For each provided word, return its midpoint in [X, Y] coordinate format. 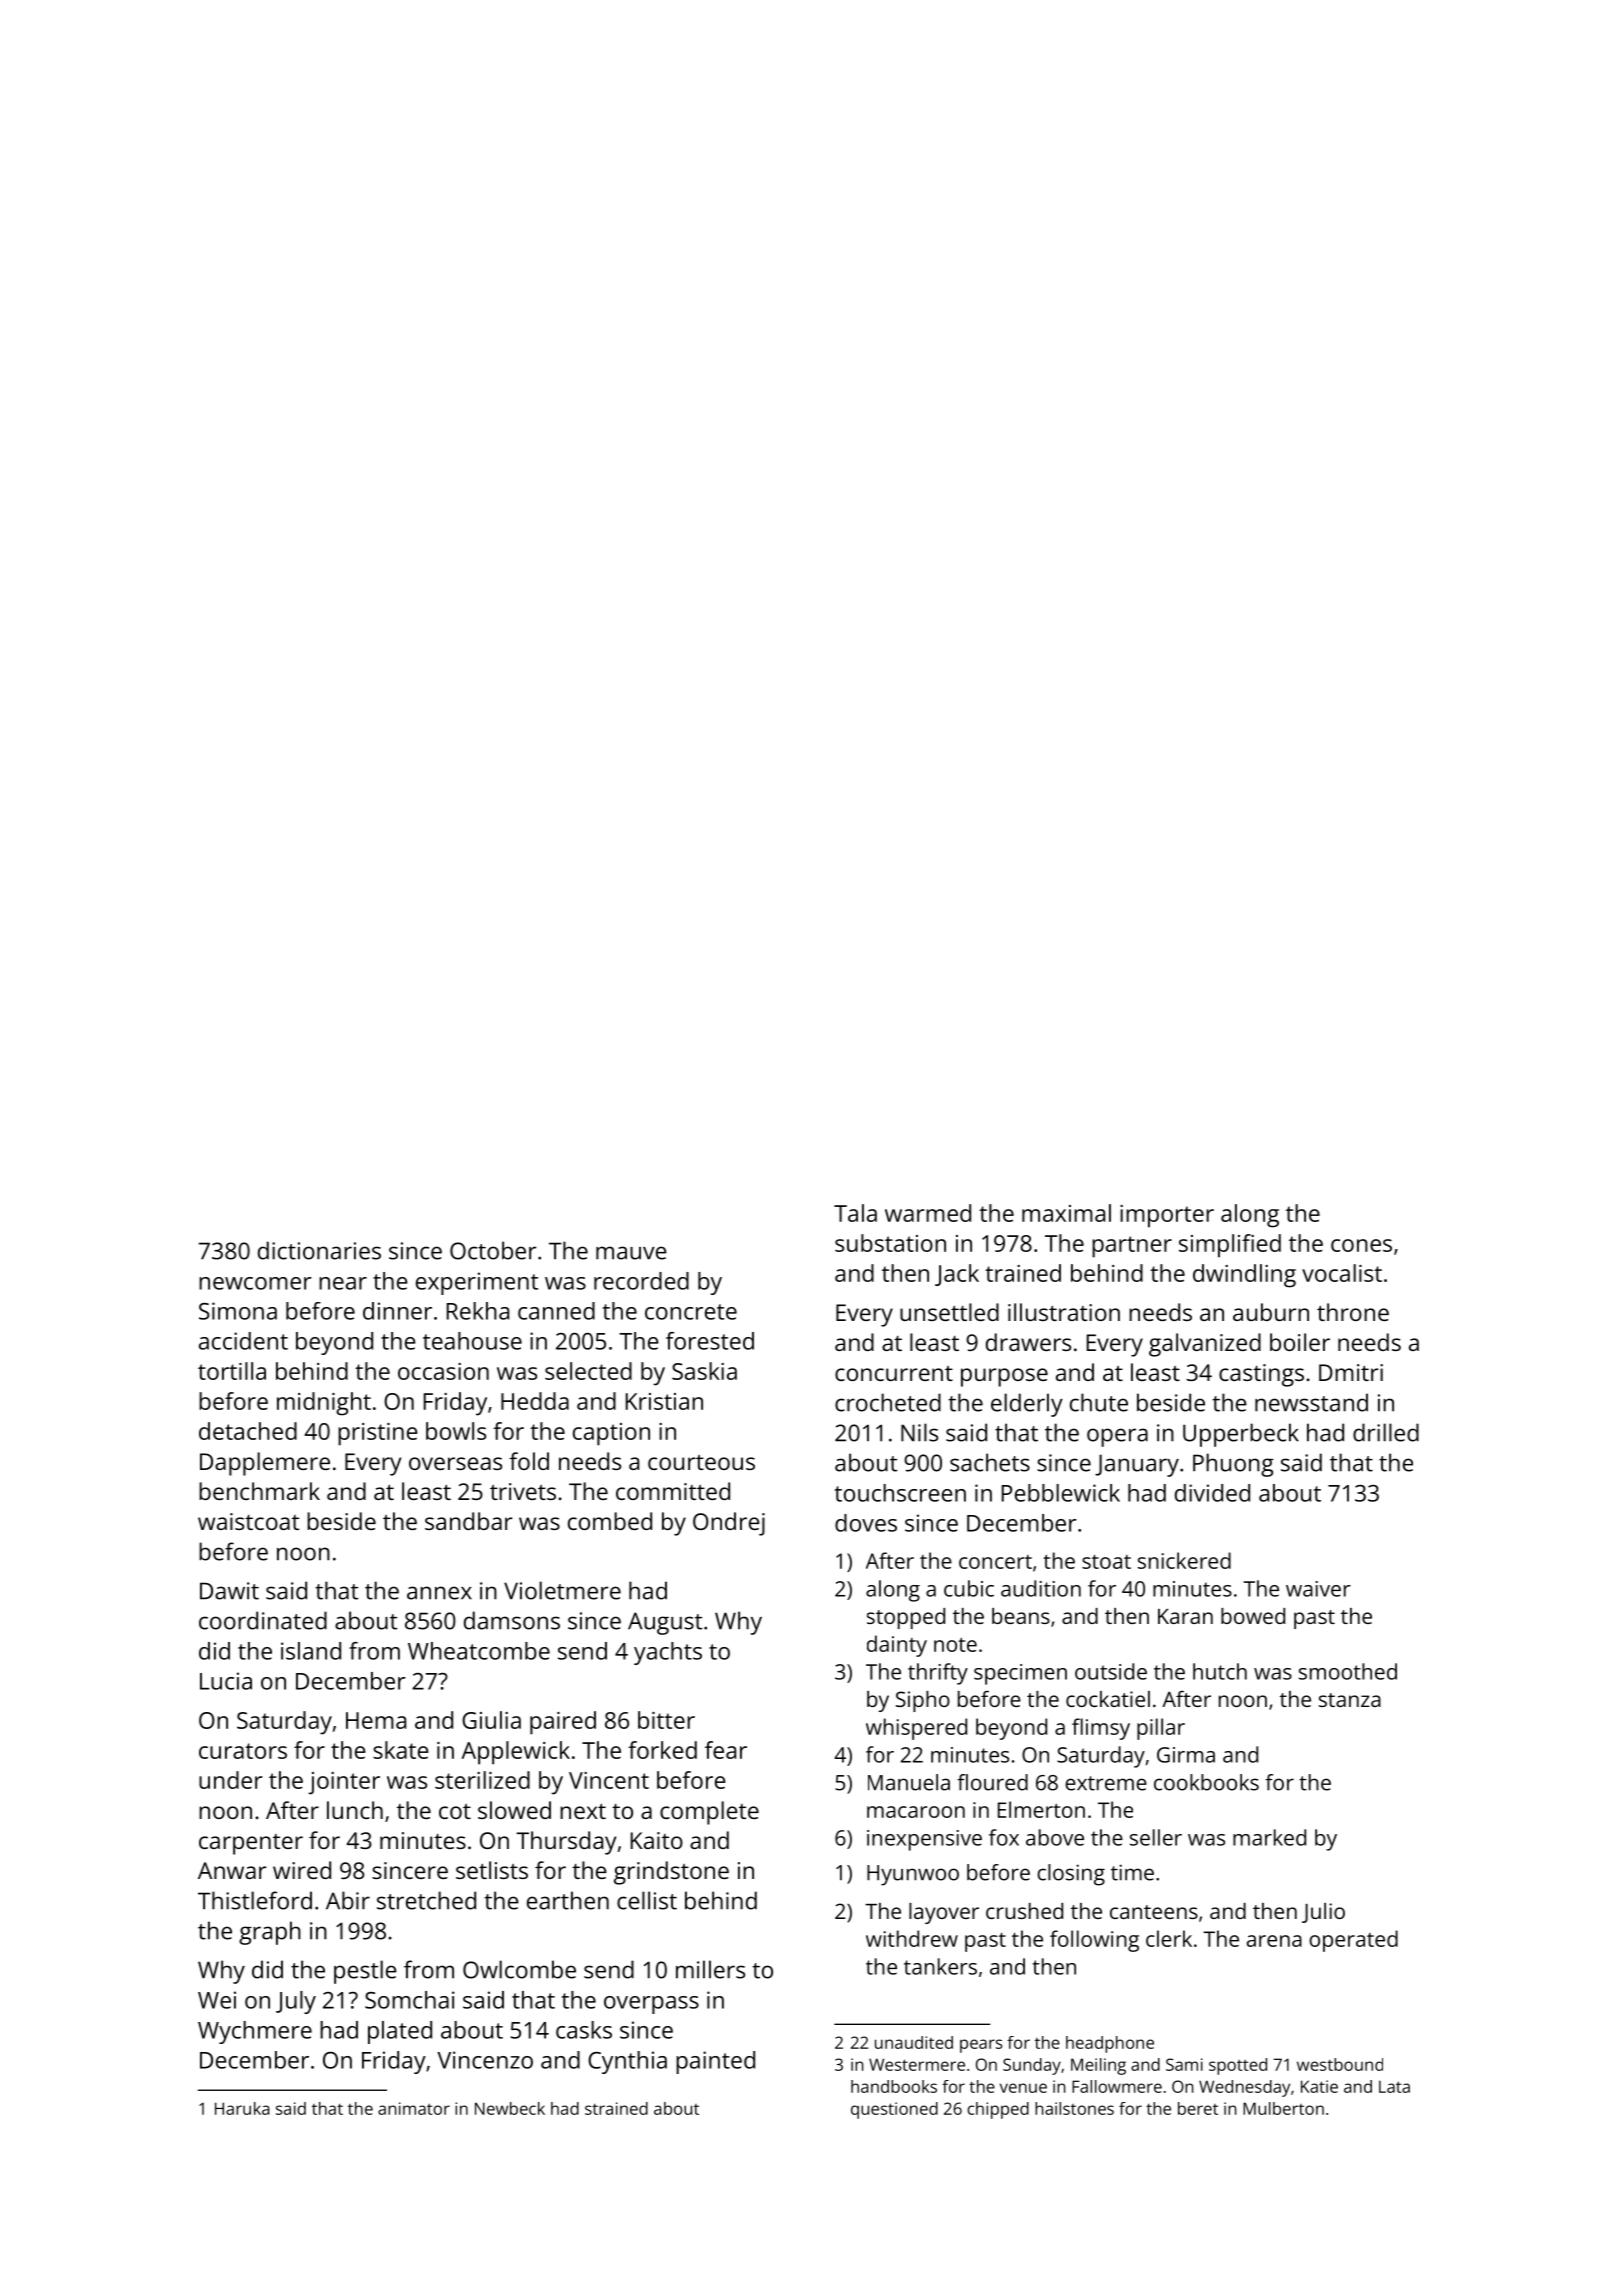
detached [248, 1431]
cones [1361, 1245]
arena [1274, 1941]
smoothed [1348, 1671]
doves [866, 1523]
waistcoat [248, 1521]
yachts [668, 1653]
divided [1212, 1493]
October [493, 1250]
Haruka [242, 2108]
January [1137, 1465]
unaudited [914, 2042]
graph [270, 1933]
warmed [928, 1213]
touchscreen [900, 1493]
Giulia [491, 1720]
